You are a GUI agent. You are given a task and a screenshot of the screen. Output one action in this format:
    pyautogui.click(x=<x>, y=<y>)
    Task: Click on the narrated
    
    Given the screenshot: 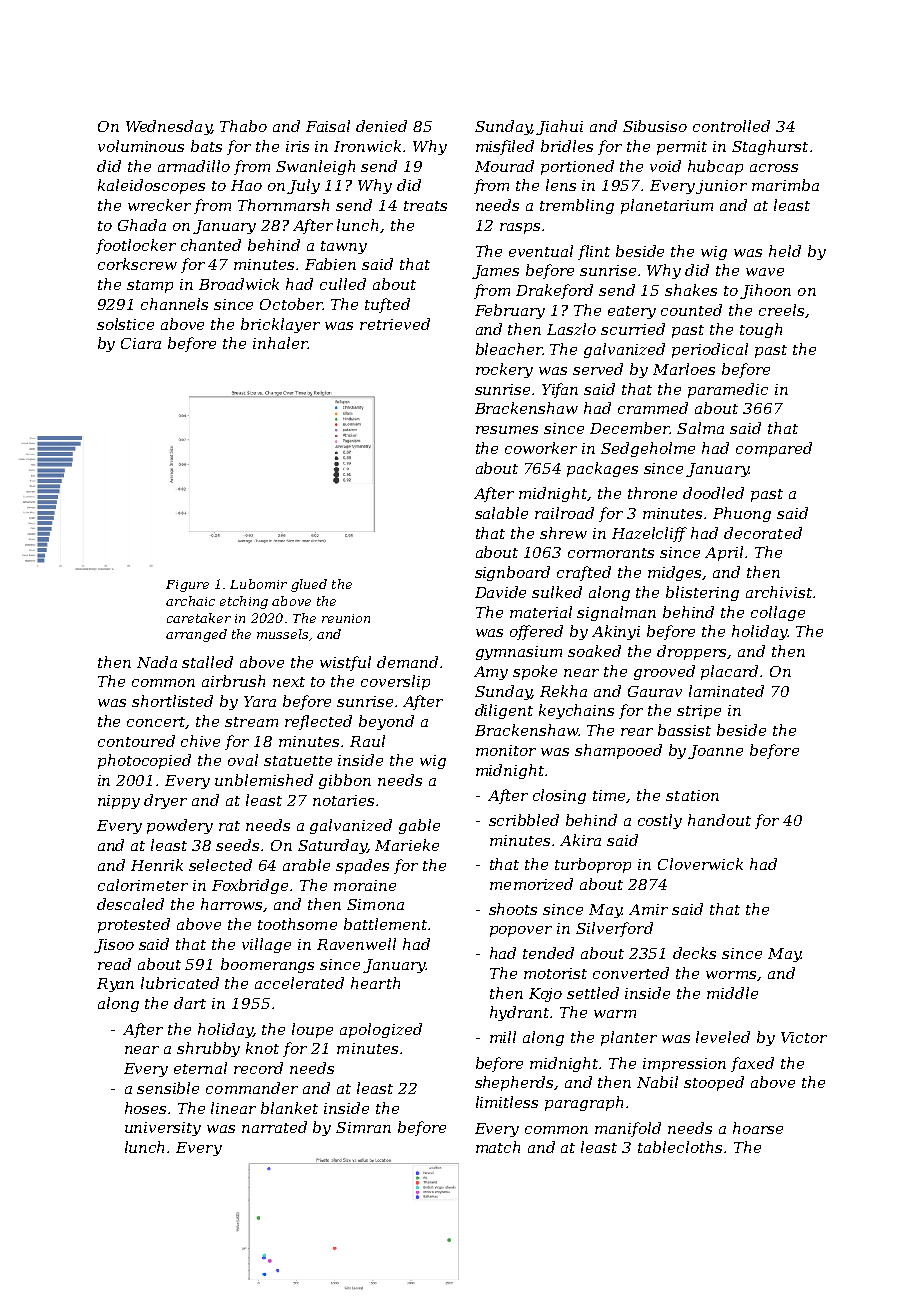 What is the action you would take?
    pyautogui.click(x=274, y=1127)
